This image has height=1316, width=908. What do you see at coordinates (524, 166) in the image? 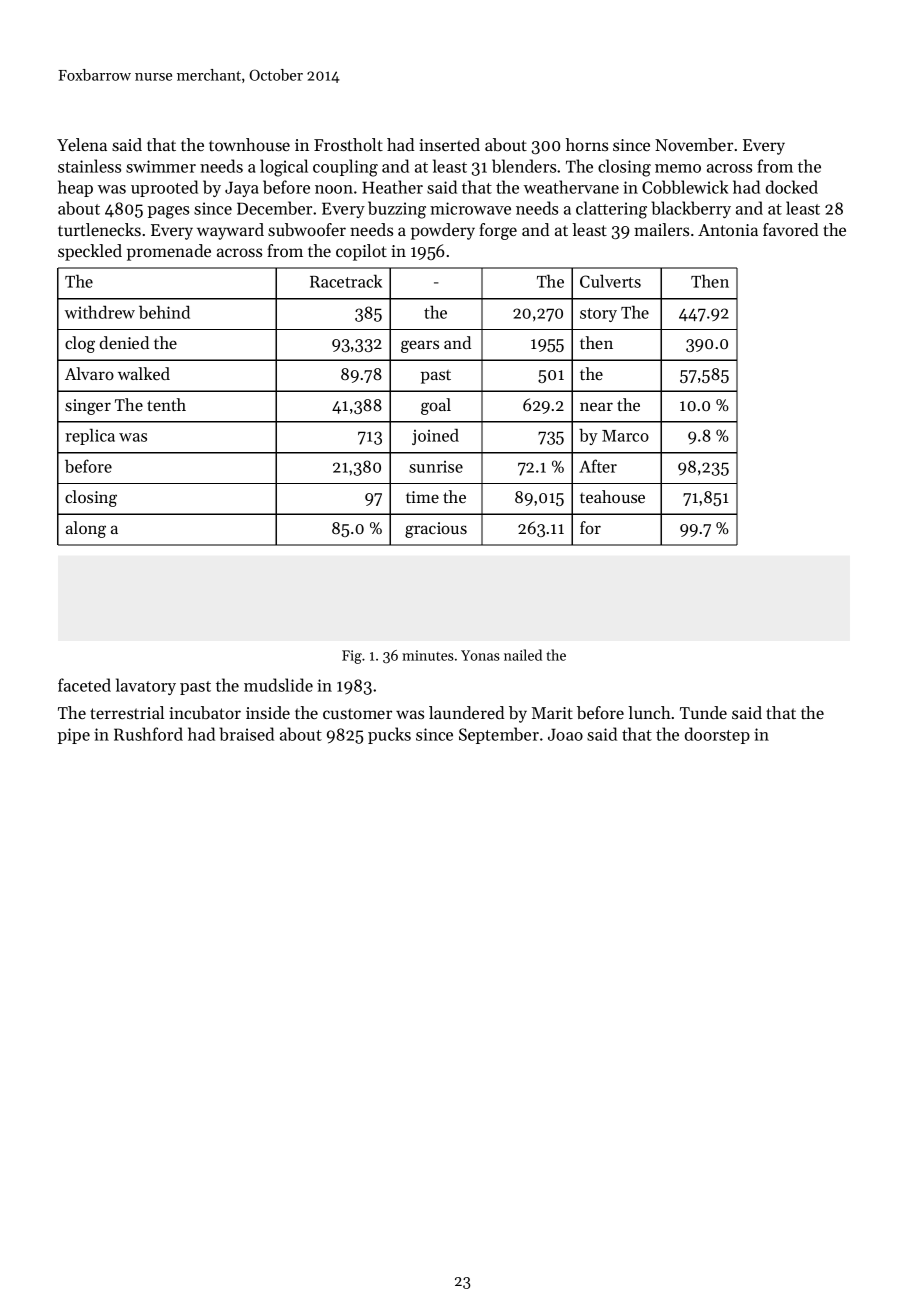
I see `blenders` at bounding box center [524, 166].
